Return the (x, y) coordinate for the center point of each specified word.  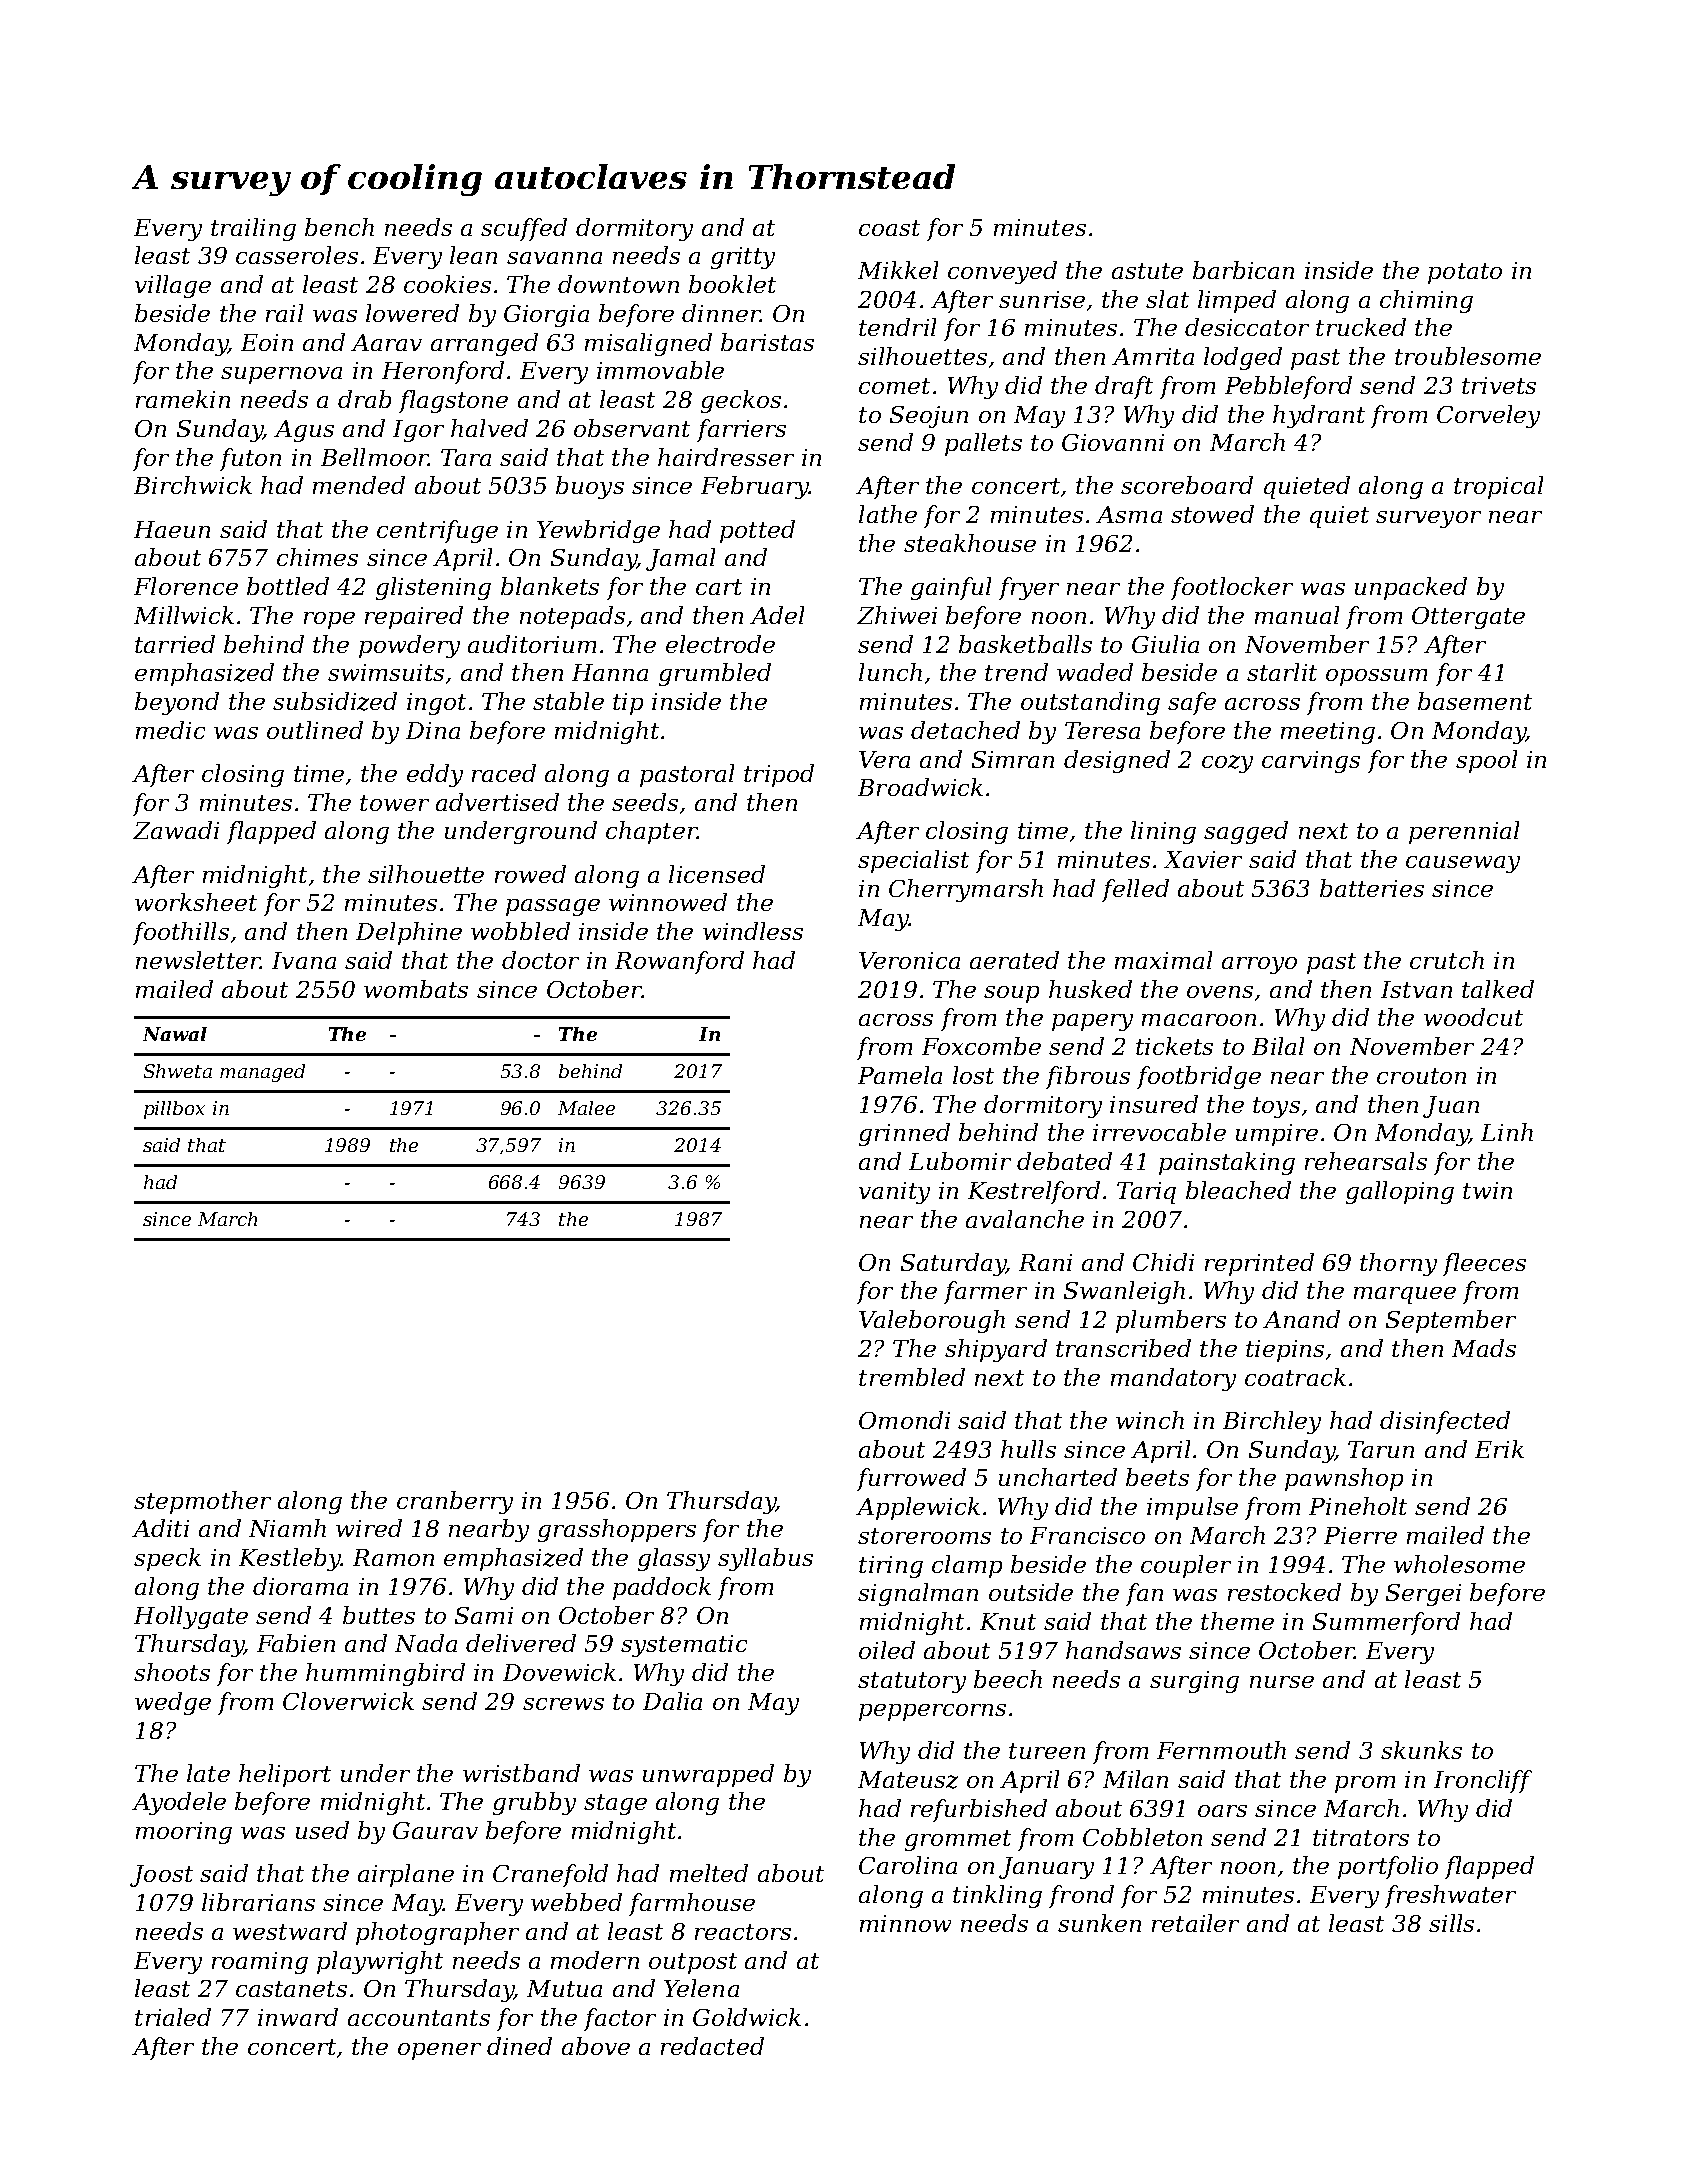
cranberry (455, 1502)
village (173, 286)
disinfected (1445, 1422)
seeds (645, 802)
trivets (1499, 385)
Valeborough (932, 1321)
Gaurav (435, 1830)
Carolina (908, 1865)
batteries (1372, 888)
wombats (416, 989)
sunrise (1042, 299)
